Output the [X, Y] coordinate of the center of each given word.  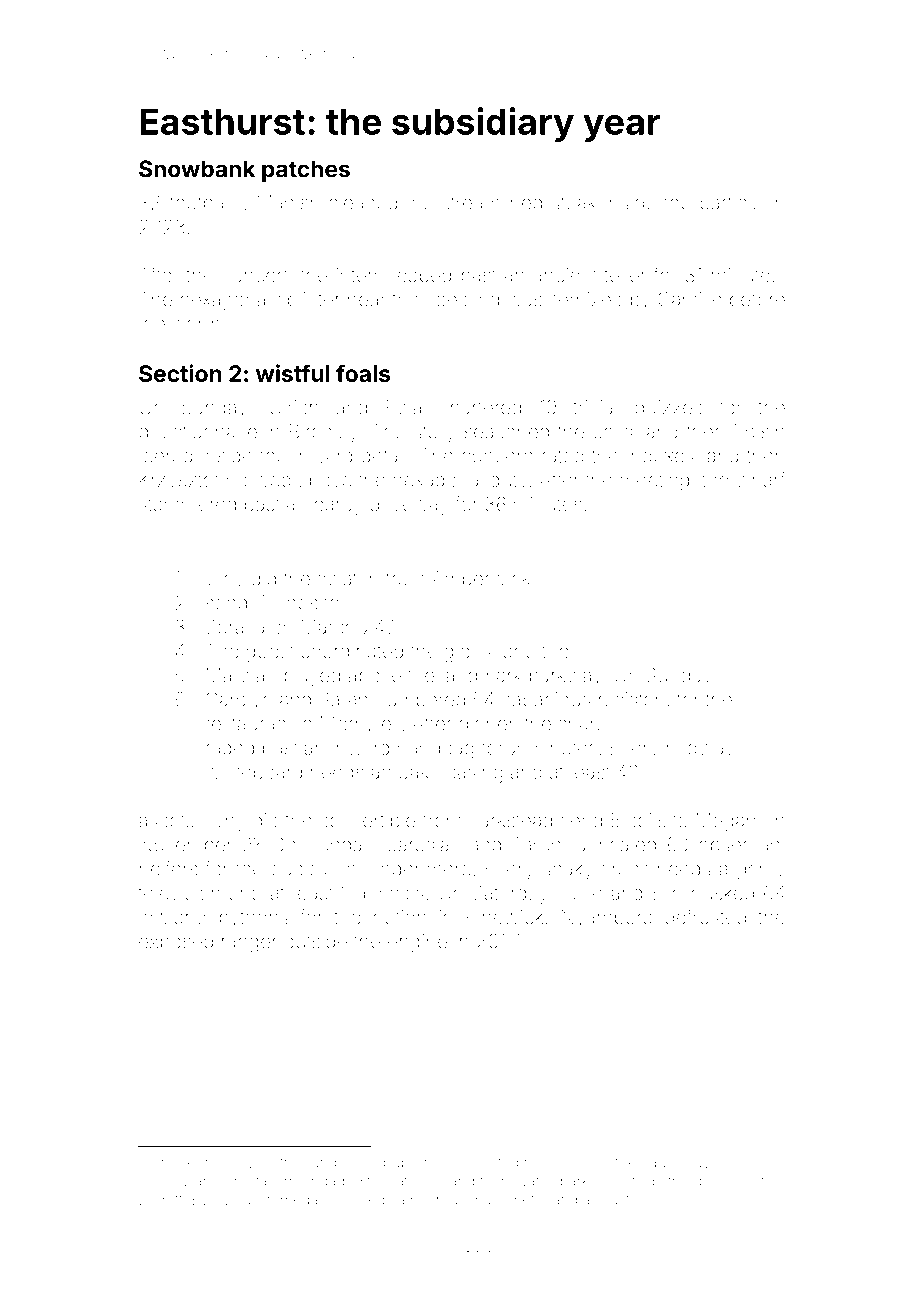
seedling [463, 301]
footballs [206, 202]
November [186, 844]
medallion [313, 1199]
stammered [188, 504]
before [757, 299]
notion [400, 917]
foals [363, 373]
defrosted [705, 917]
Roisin [759, 431]
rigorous [438, 1201]
